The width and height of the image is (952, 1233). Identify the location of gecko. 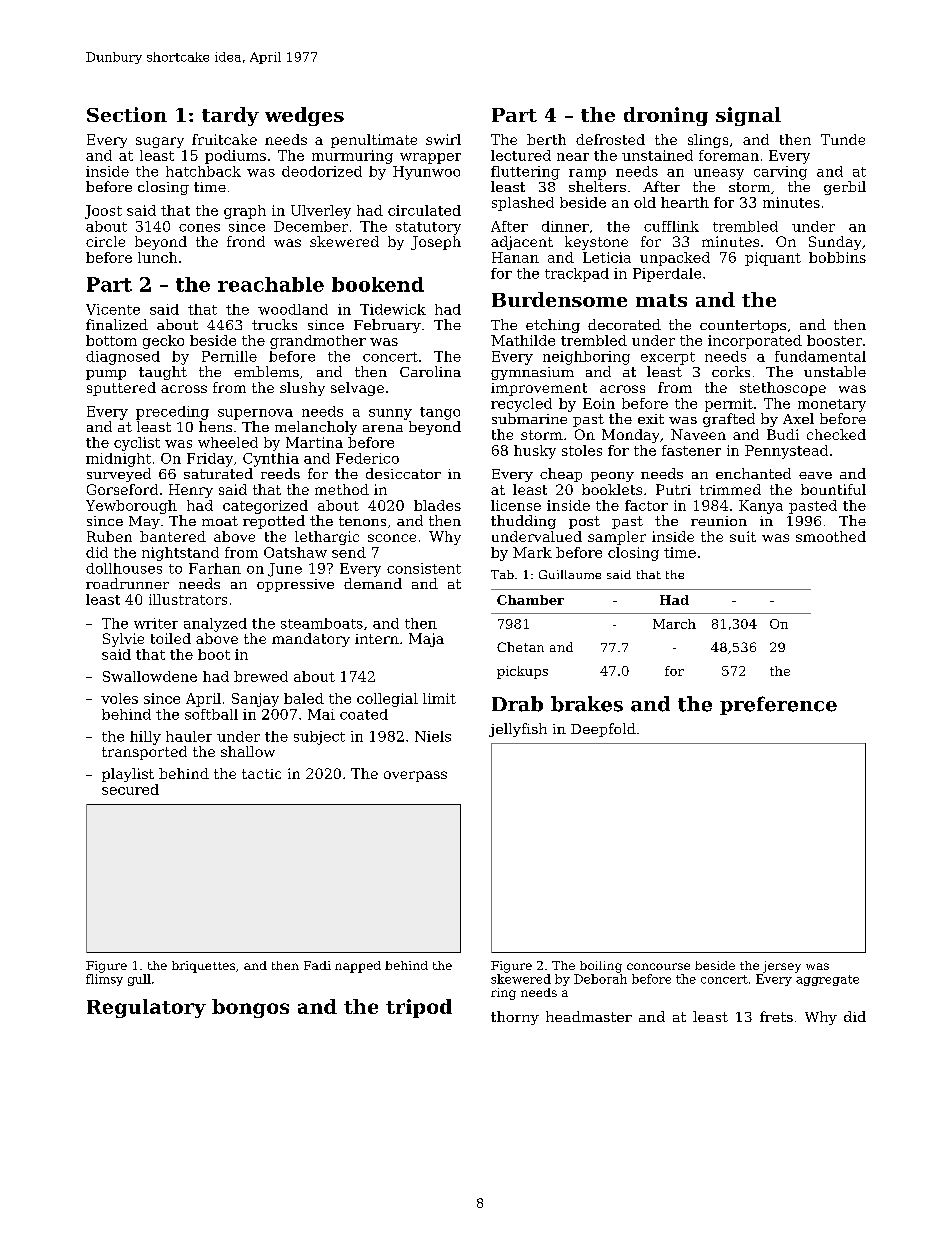
(163, 342).
